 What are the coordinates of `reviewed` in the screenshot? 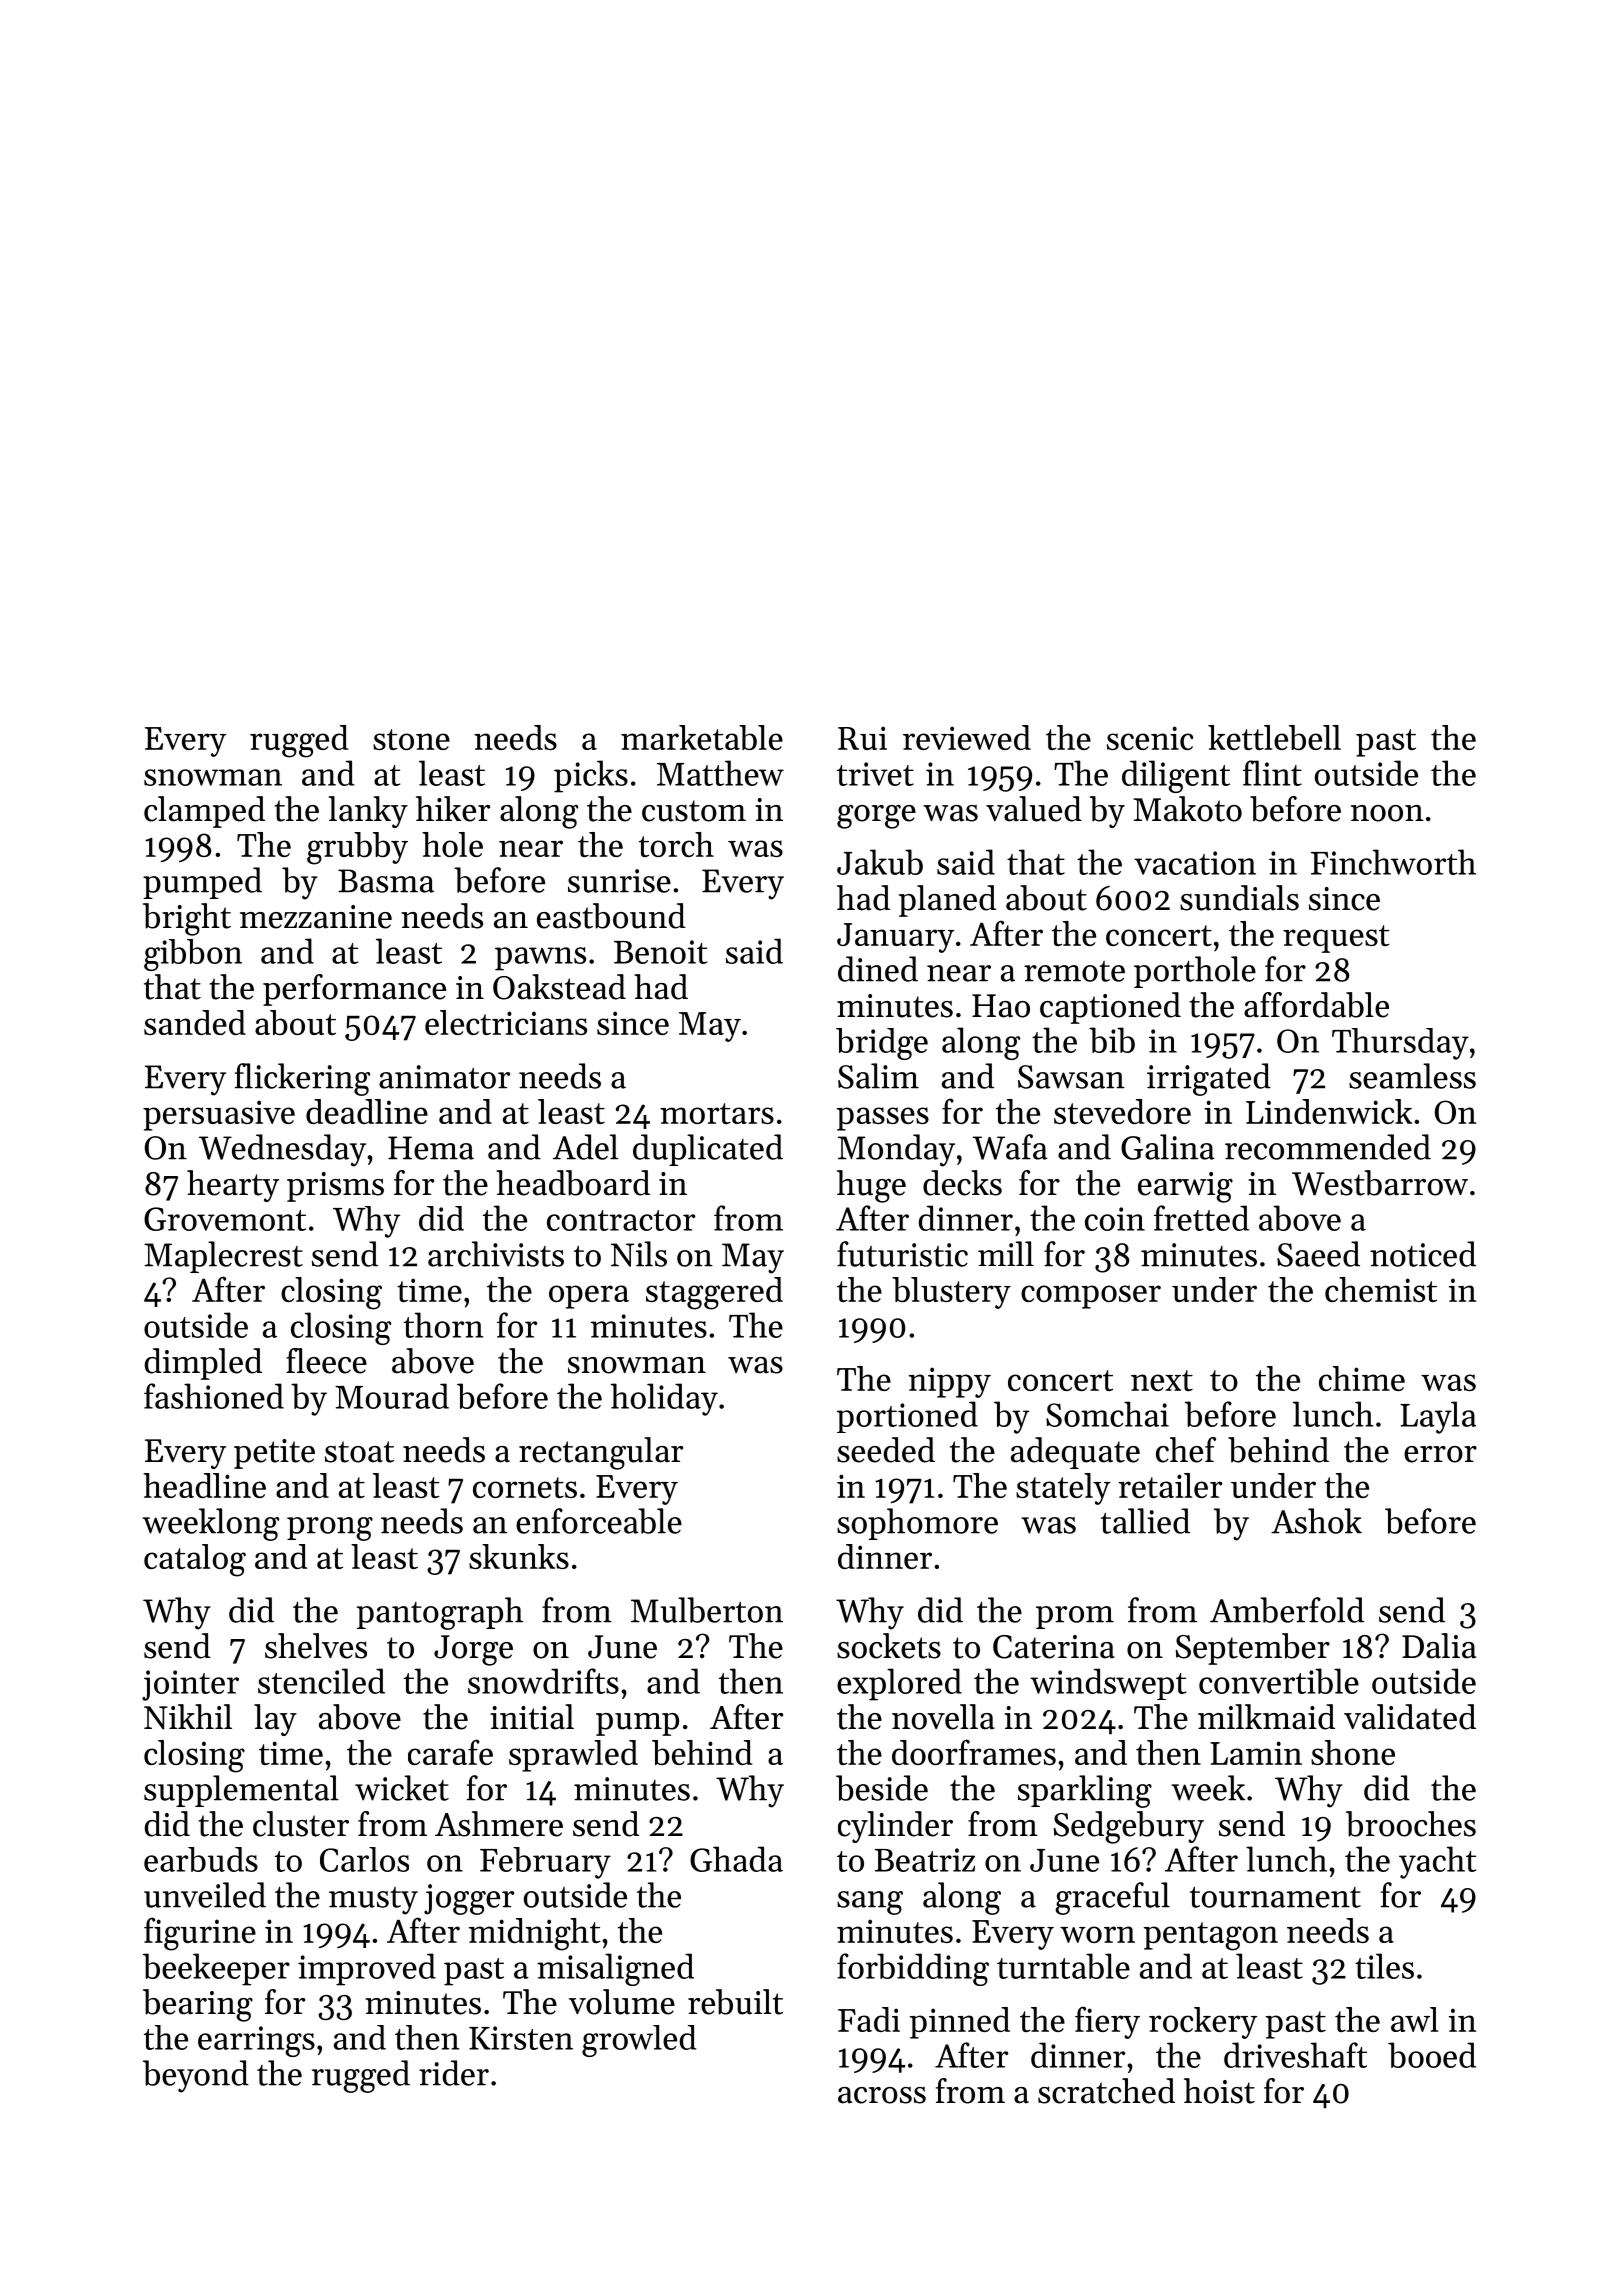 It's located at (967, 737).
